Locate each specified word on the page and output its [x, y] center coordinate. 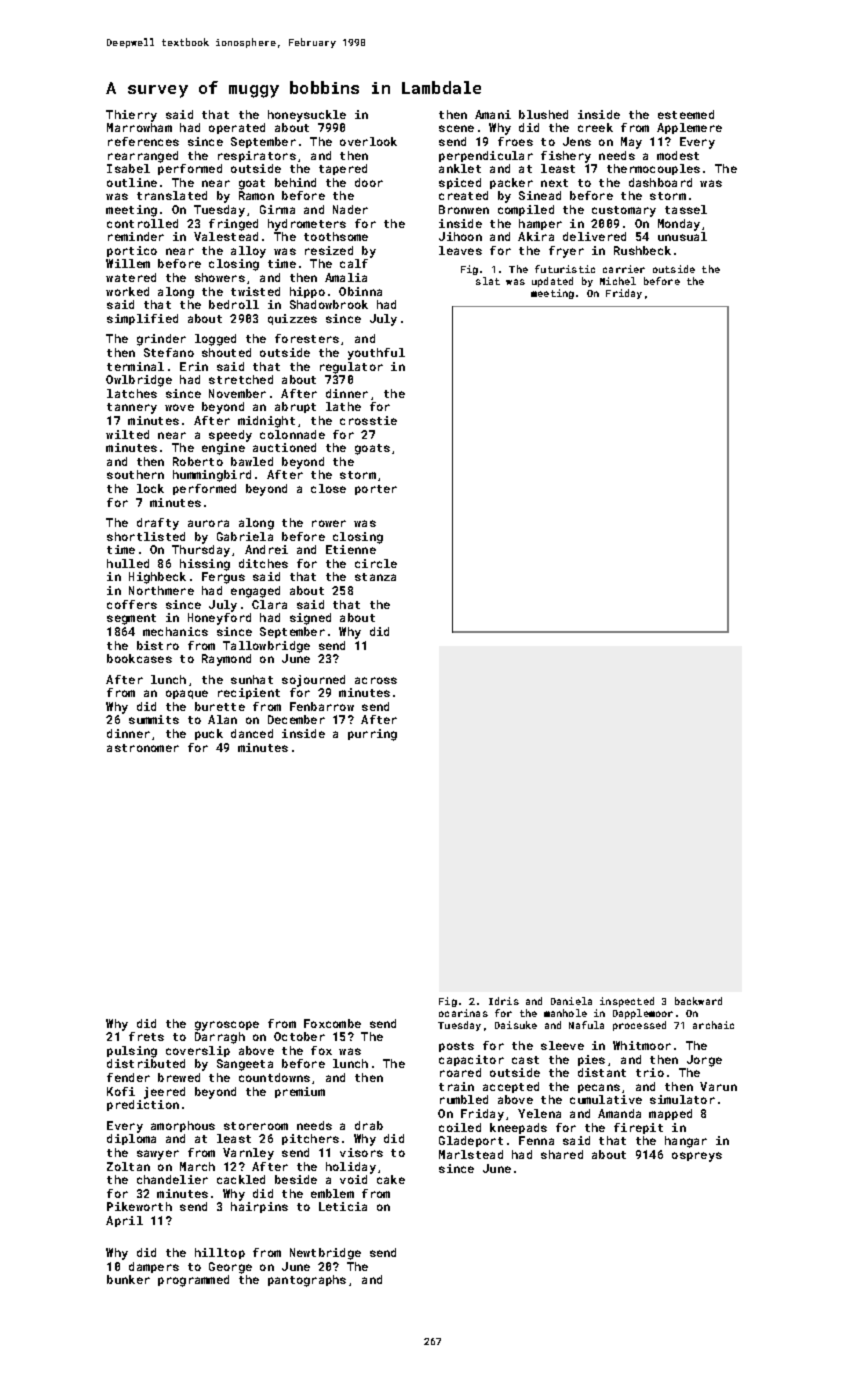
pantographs [307, 1281]
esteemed [686, 114]
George [230, 1268]
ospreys [697, 1157]
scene [456, 128]
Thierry [131, 116]
